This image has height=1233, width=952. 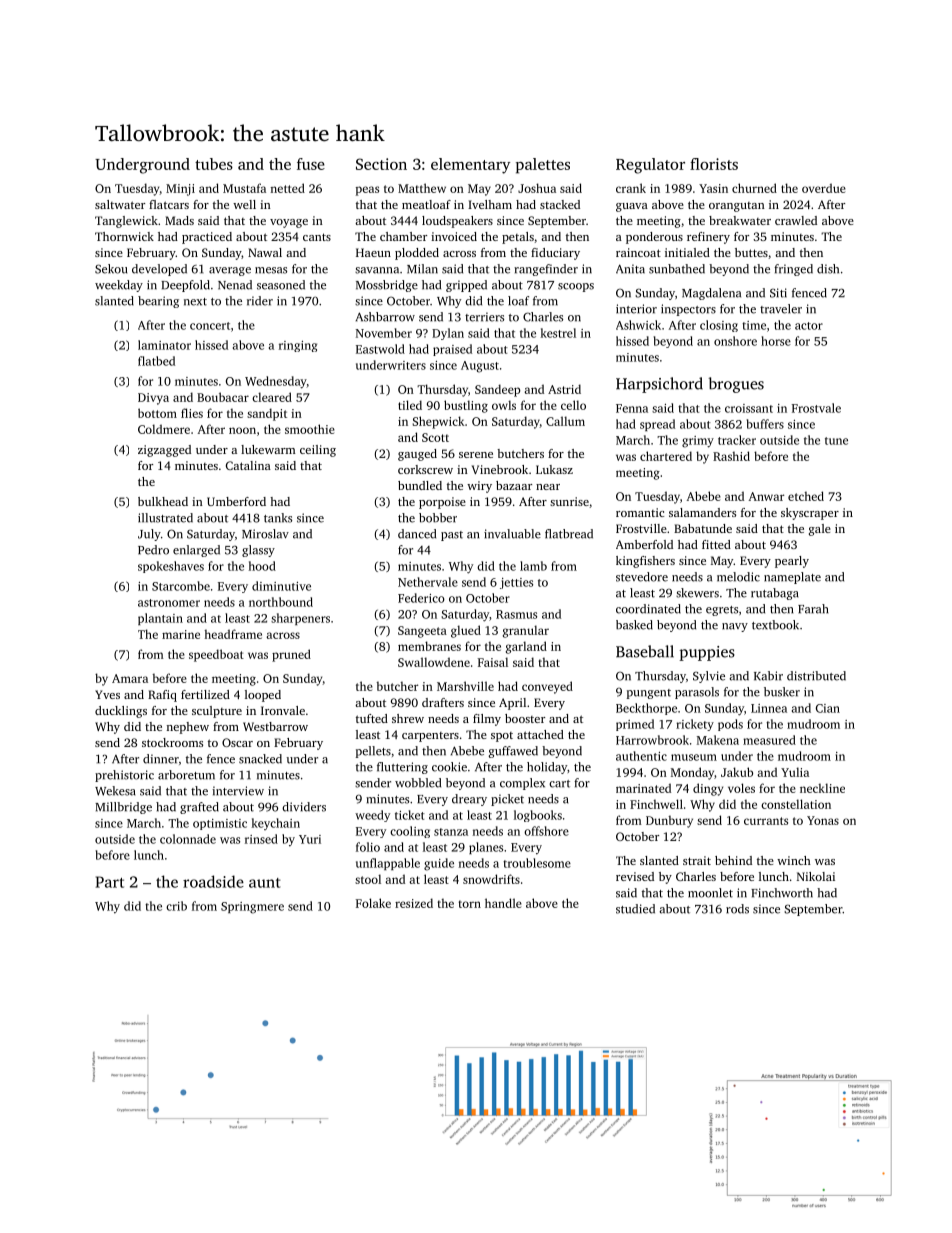 I want to click on Sekou, so click(x=111, y=269).
